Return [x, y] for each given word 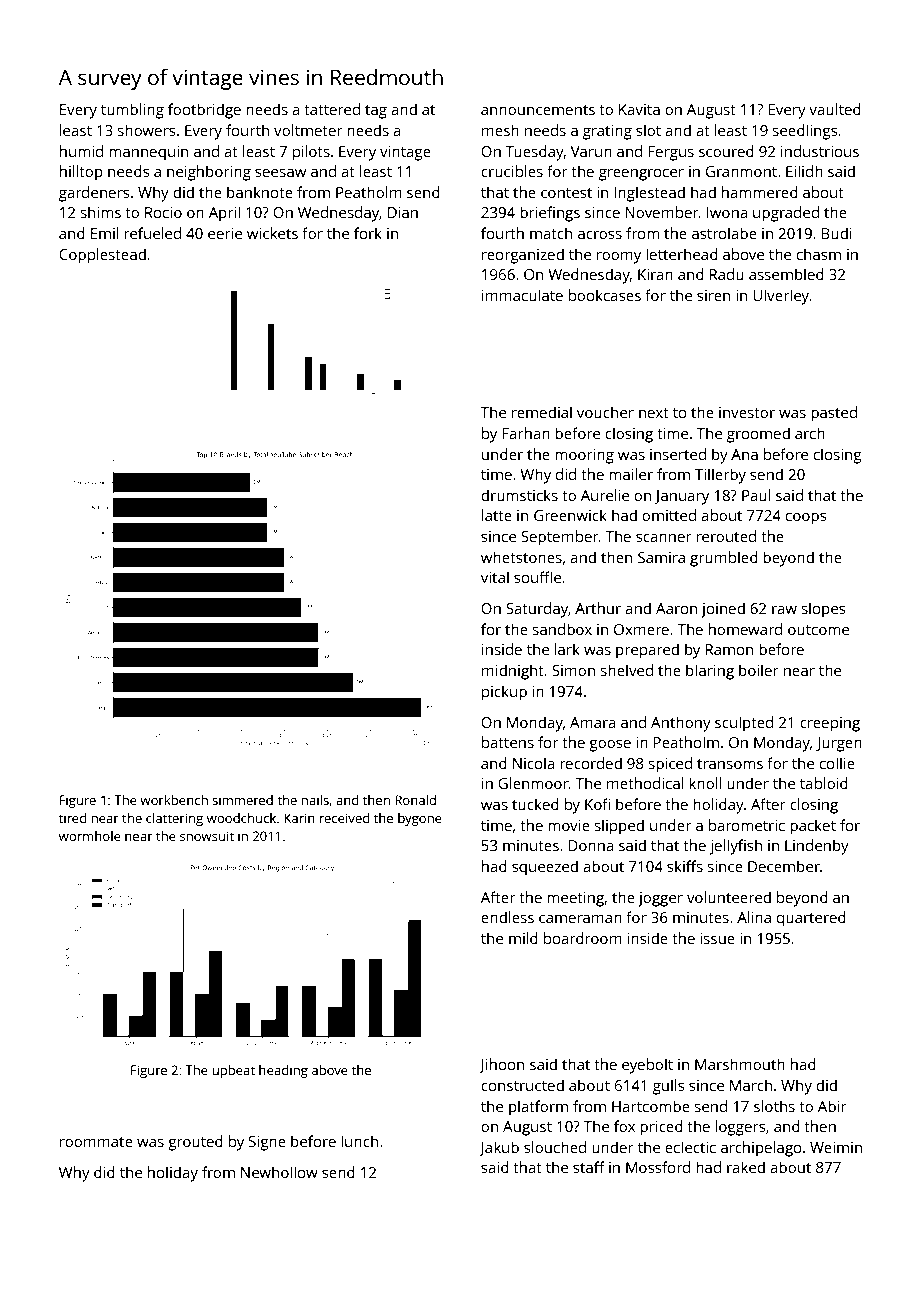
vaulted [835, 109]
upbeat [233, 1071]
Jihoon [501, 1065]
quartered [811, 919]
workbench [174, 800]
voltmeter [308, 130]
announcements [538, 110]
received [344, 818]
